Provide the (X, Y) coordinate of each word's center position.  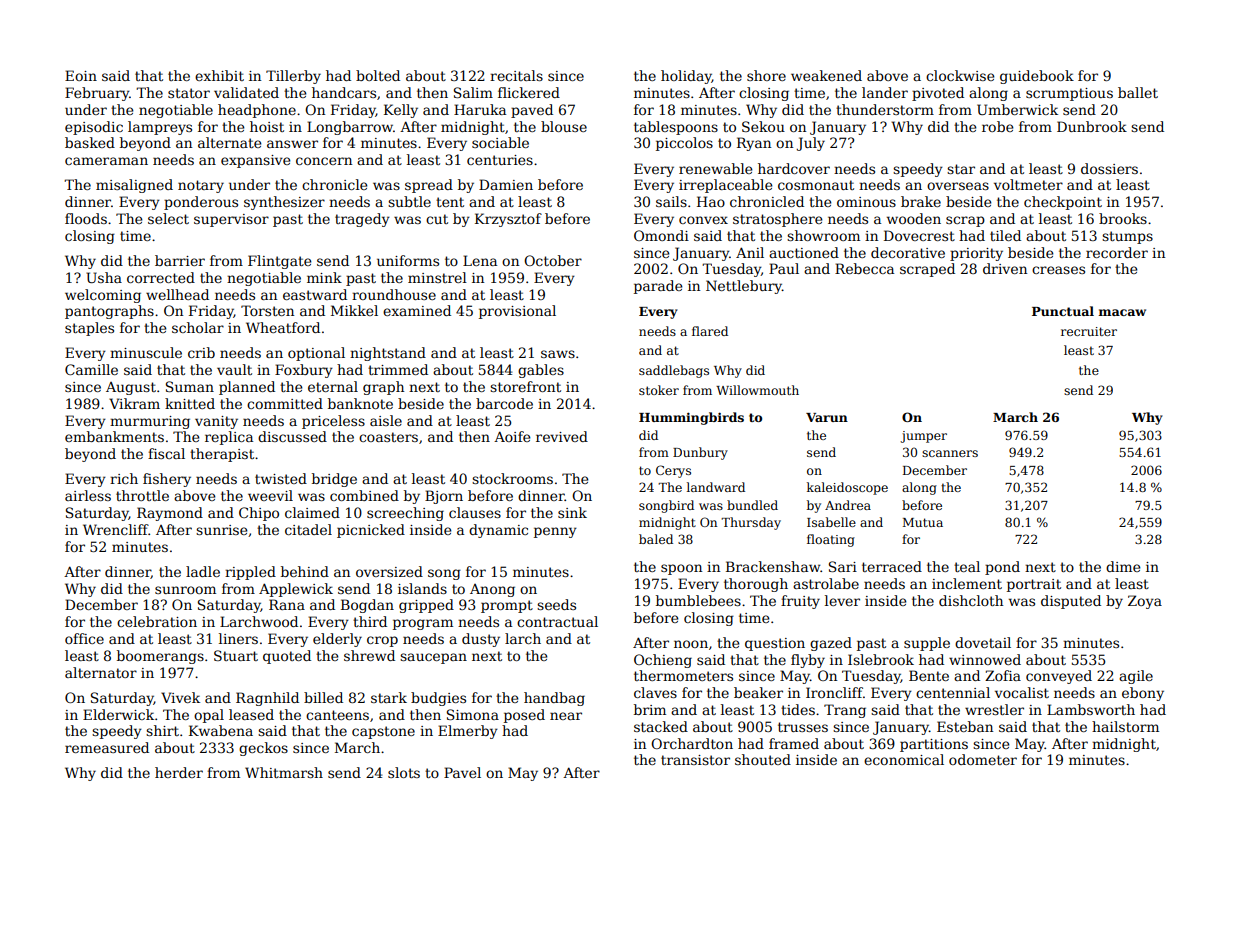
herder (179, 772)
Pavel (462, 772)
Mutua (923, 522)
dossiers (1109, 168)
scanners (950, 453)
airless (88, 495)
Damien (506, 184)
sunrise (221, 530)
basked (90, 142)
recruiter (1089, 331)
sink (572, 512)
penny (555, 532)
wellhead (177, 294)
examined (417, 310)
